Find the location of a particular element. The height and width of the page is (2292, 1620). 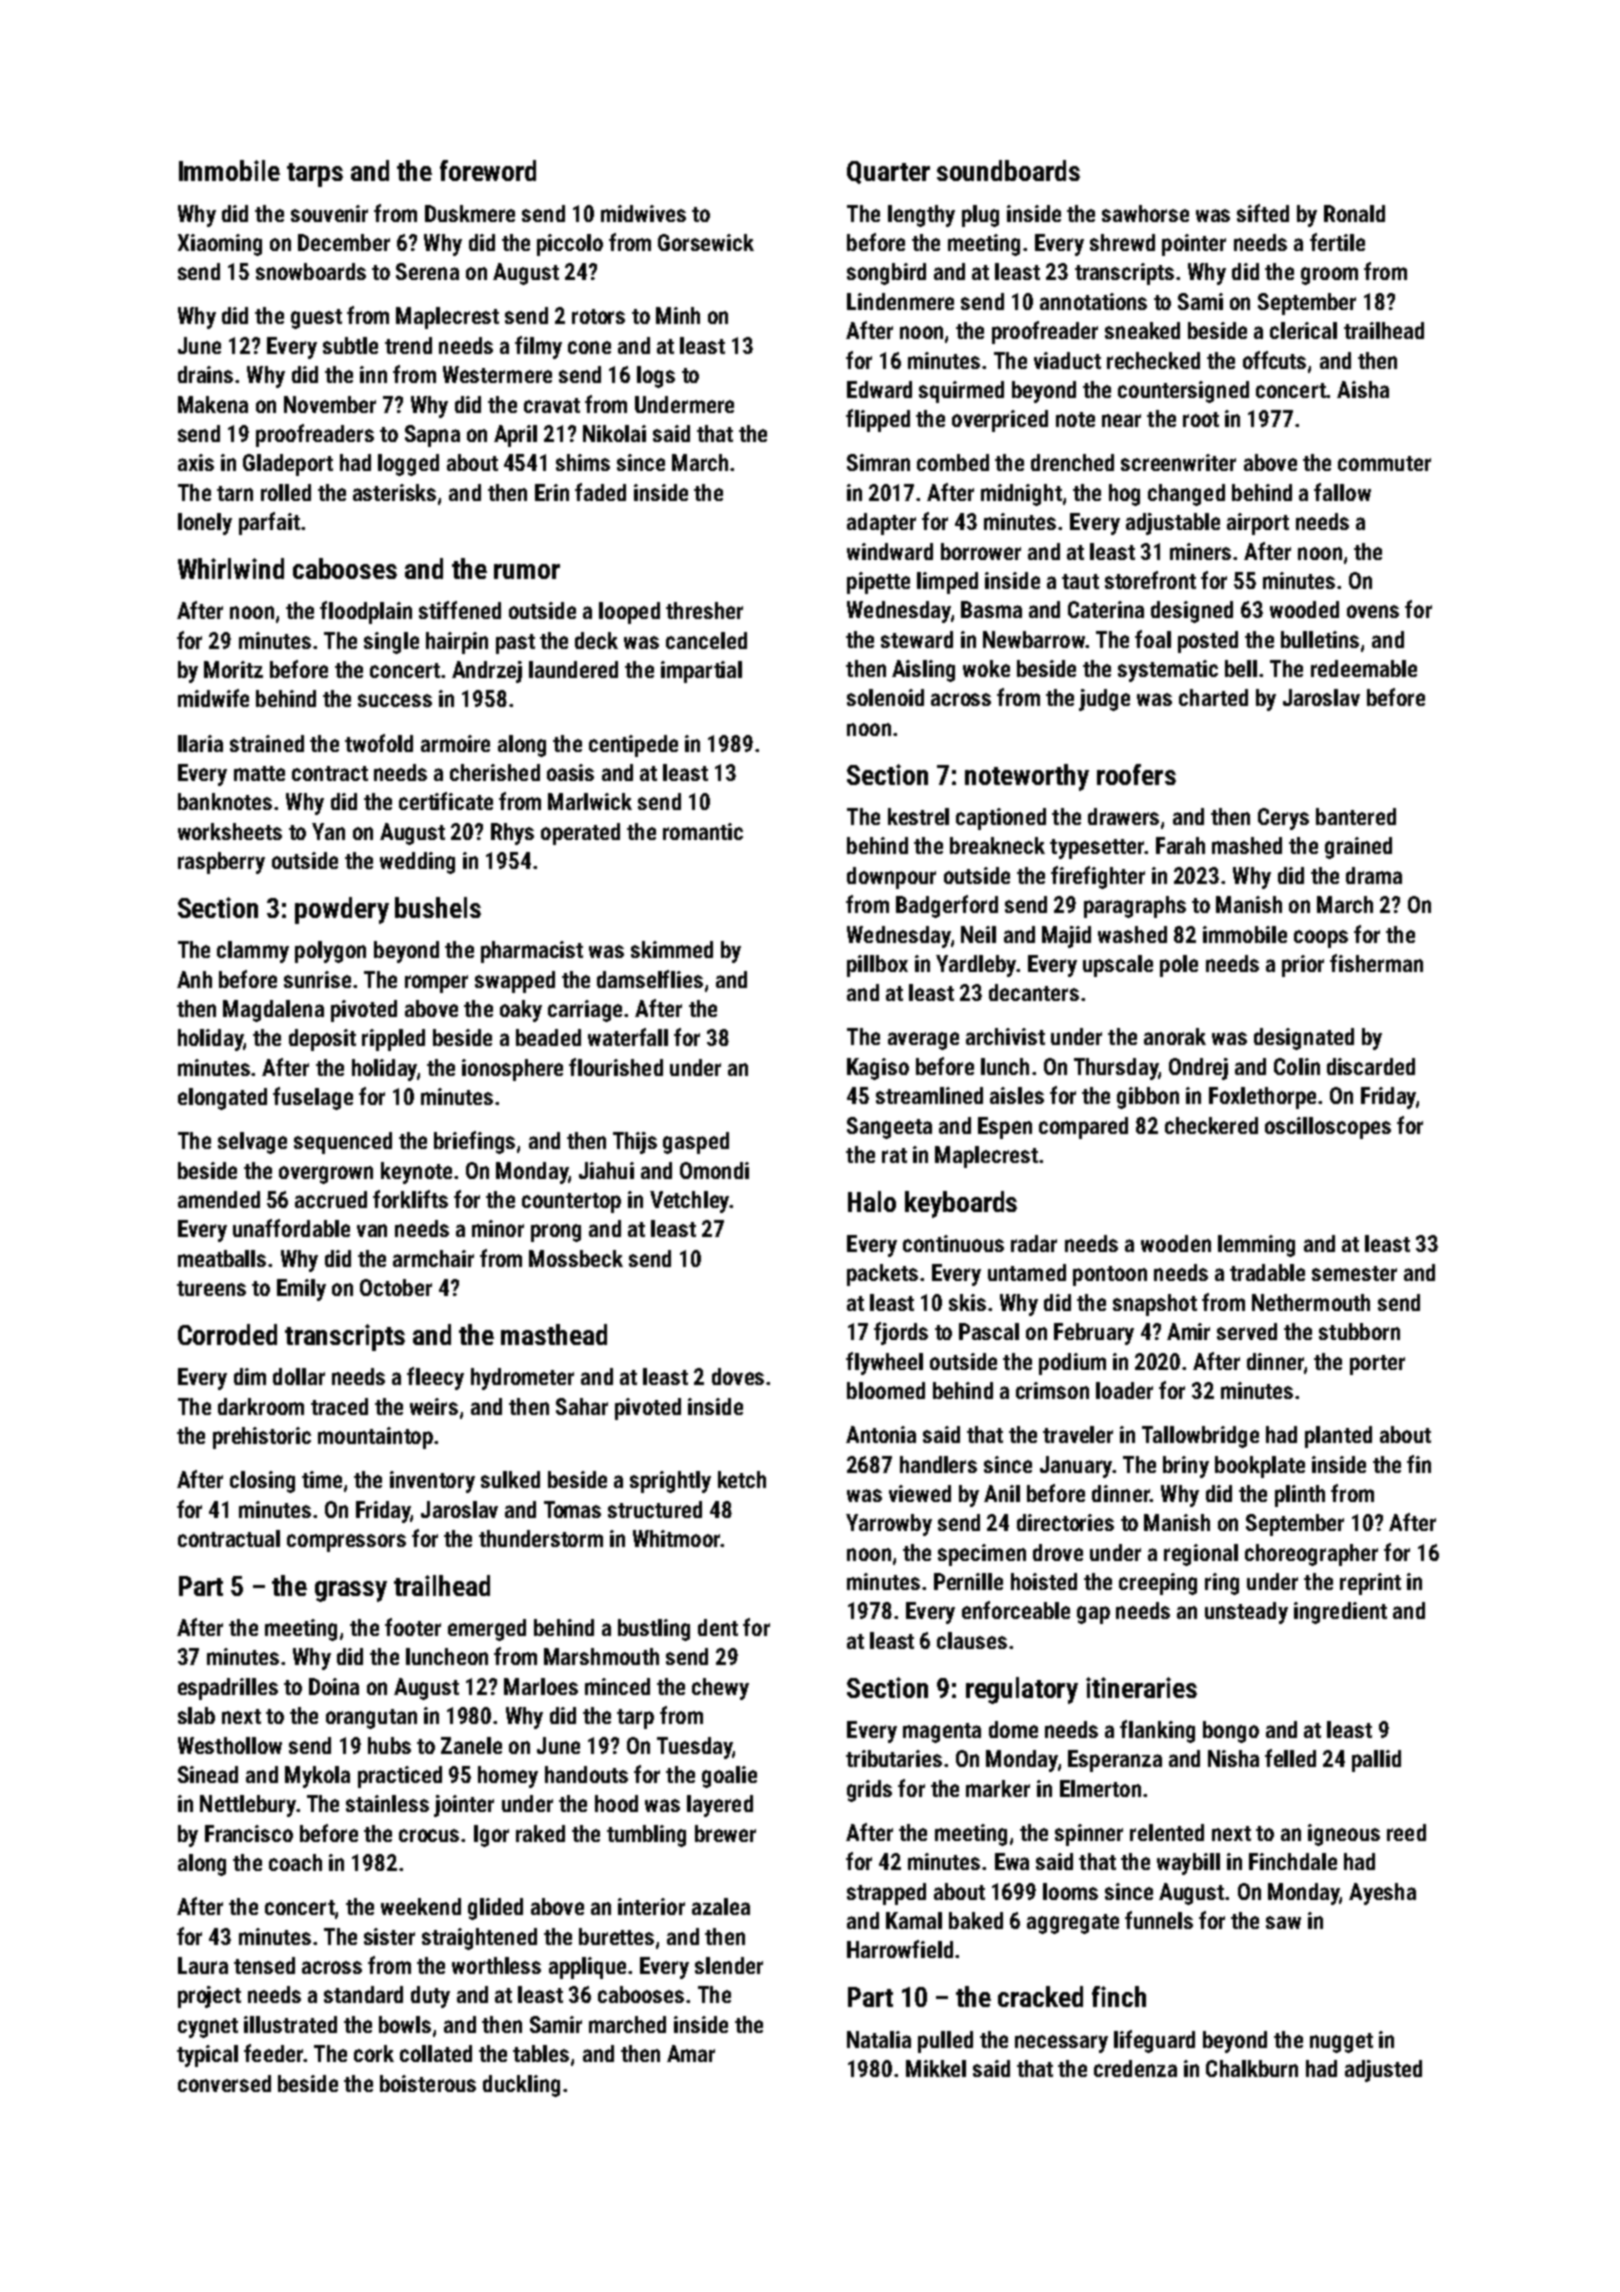

Corroded is located at coordinates (227, 1334).
